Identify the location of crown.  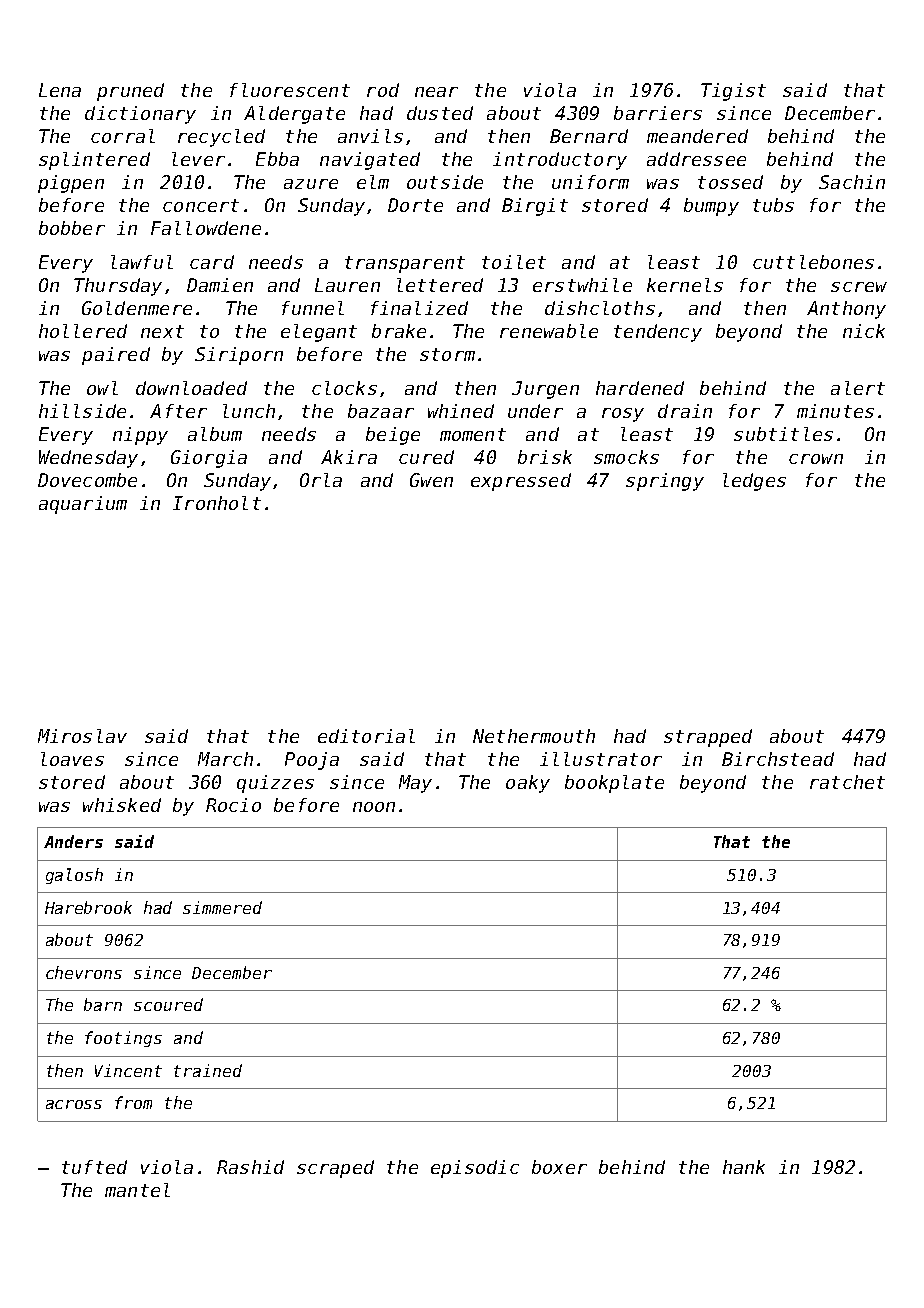
(816, 459).
